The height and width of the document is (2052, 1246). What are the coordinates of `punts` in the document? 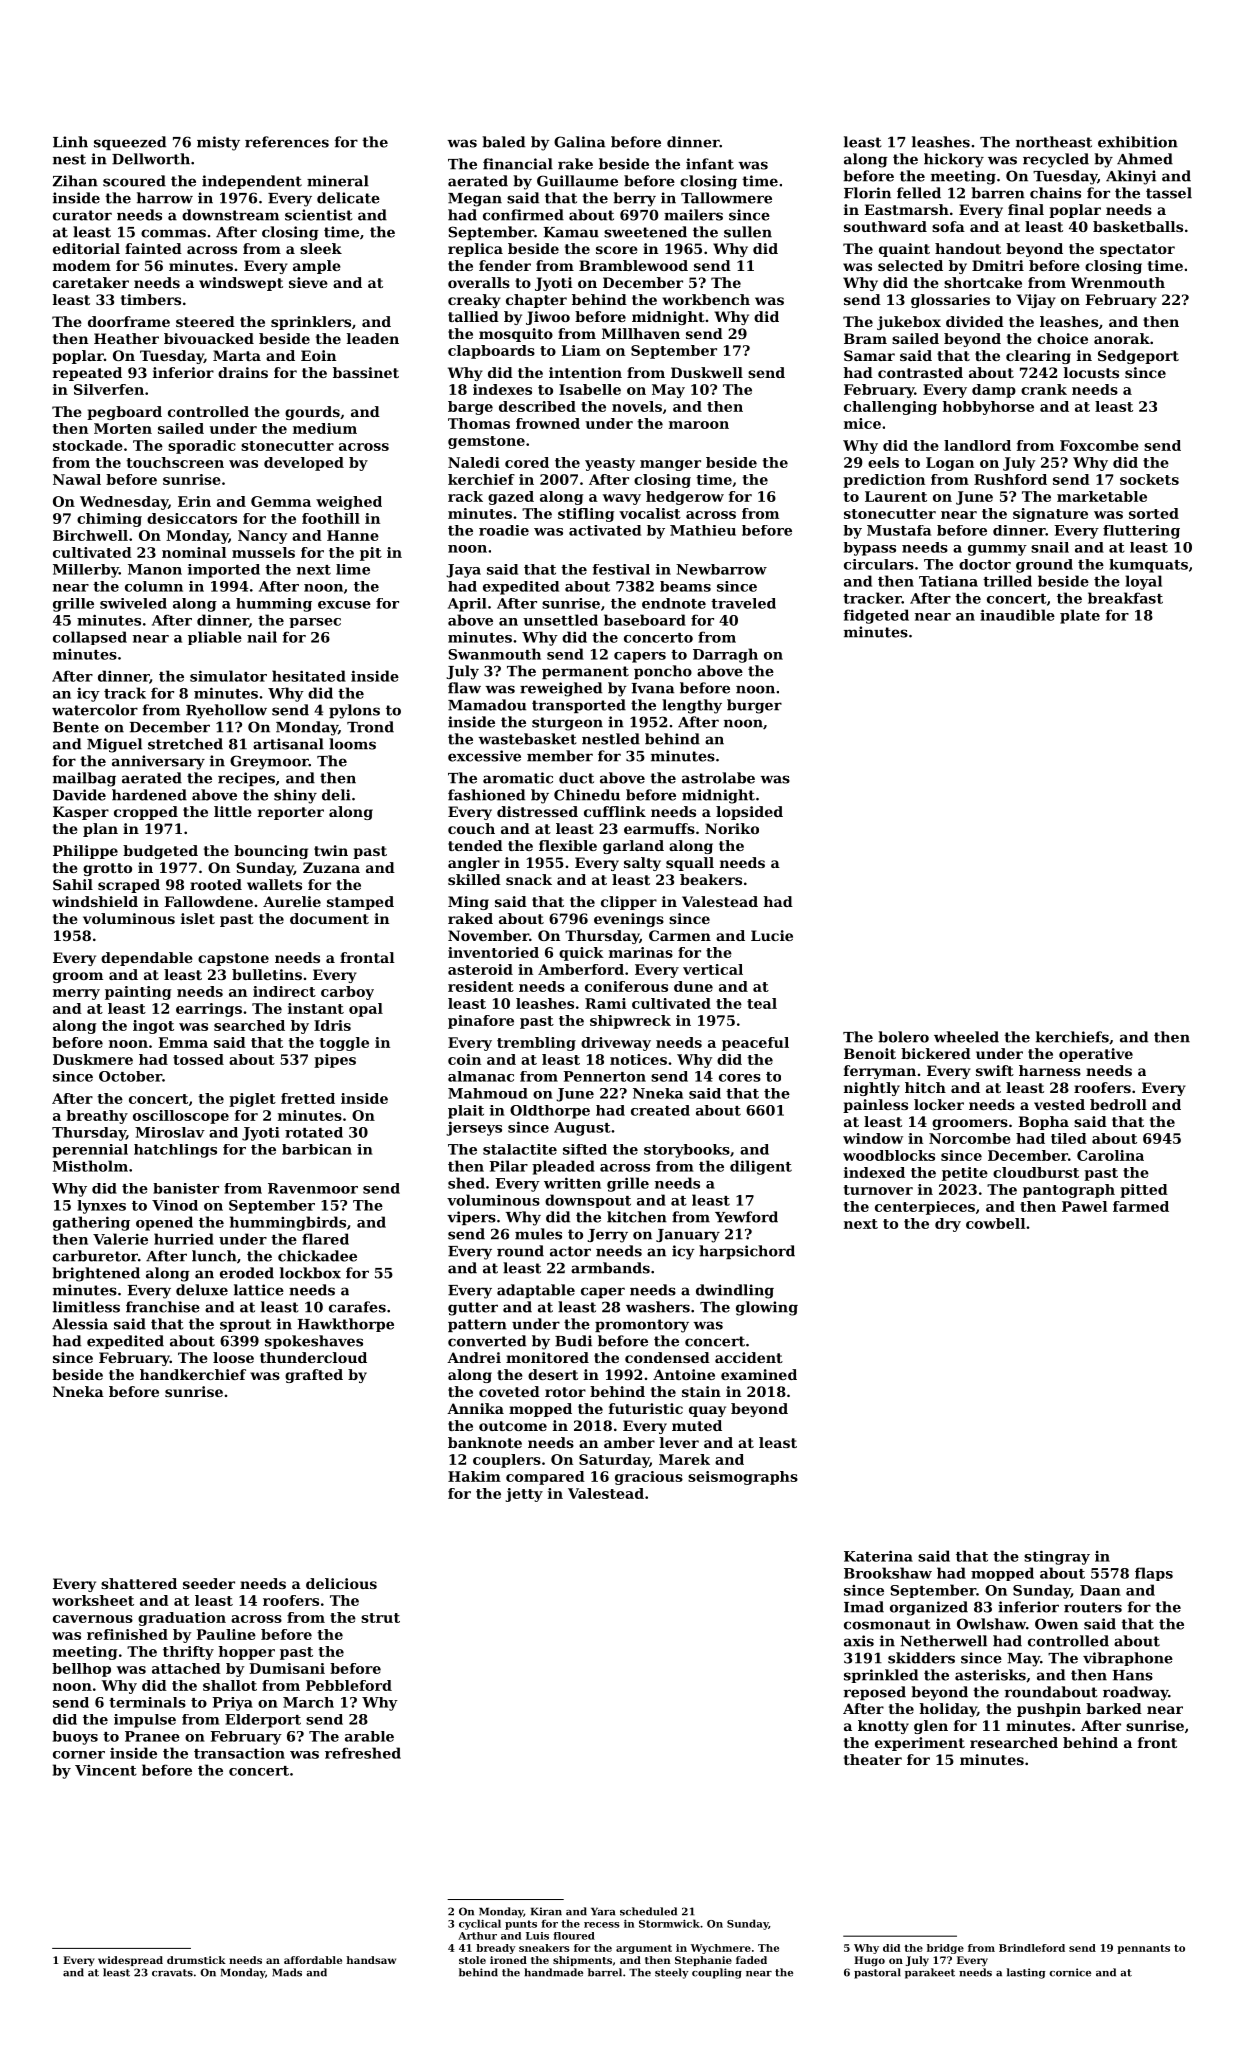 It's located at (521, 1925).
